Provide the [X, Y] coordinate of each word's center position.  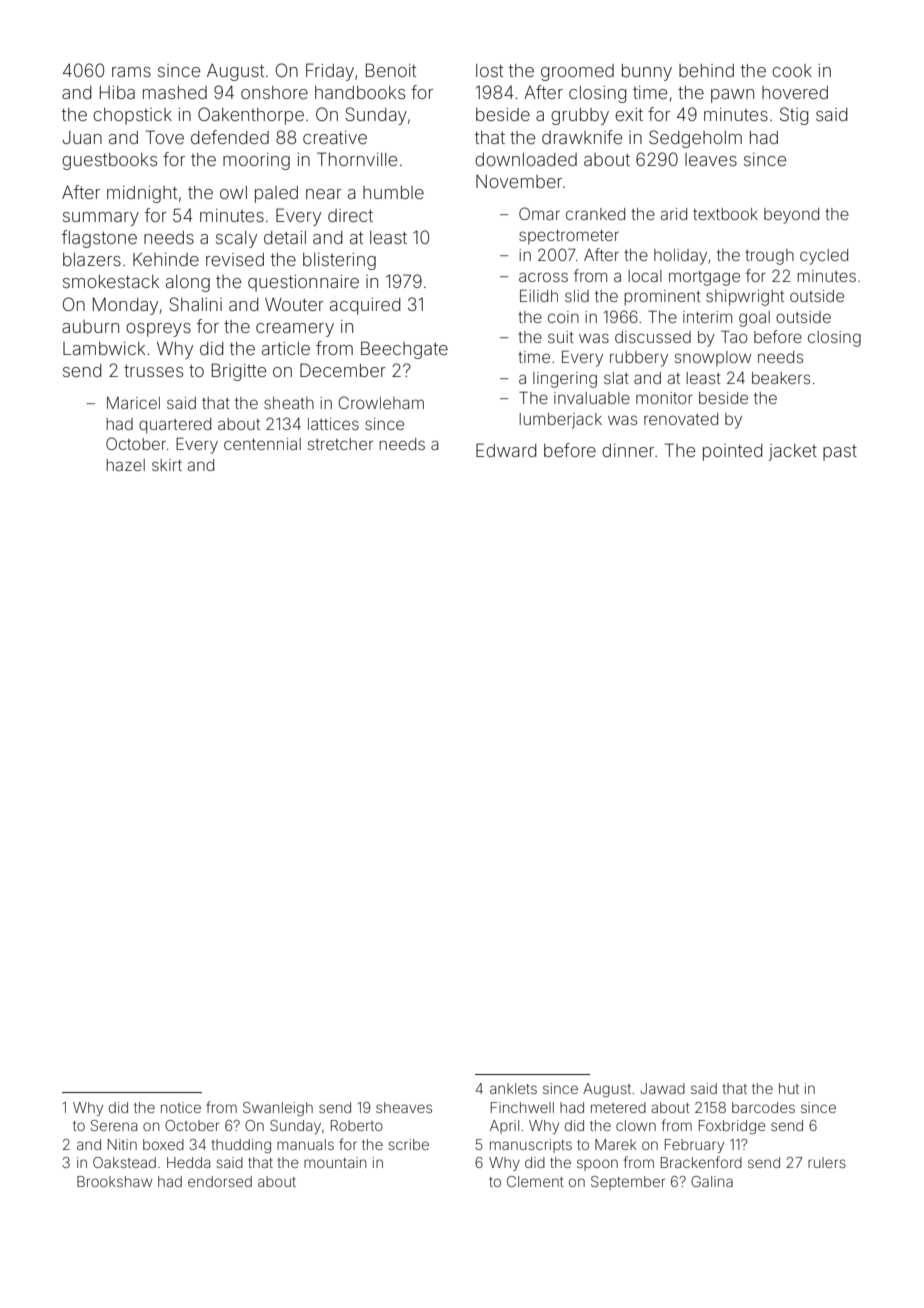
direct [350, 215]
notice [181, 1107]
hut [789, 1088]
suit [561, 337]
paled [276, 194]
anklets [513, 1088]
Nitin [122, 1144]
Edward [506, 450]
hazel [125, 465]
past [840, 453]
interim [707, 317]
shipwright [745, 298]
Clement [535, 1181]
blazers [92, 259]
